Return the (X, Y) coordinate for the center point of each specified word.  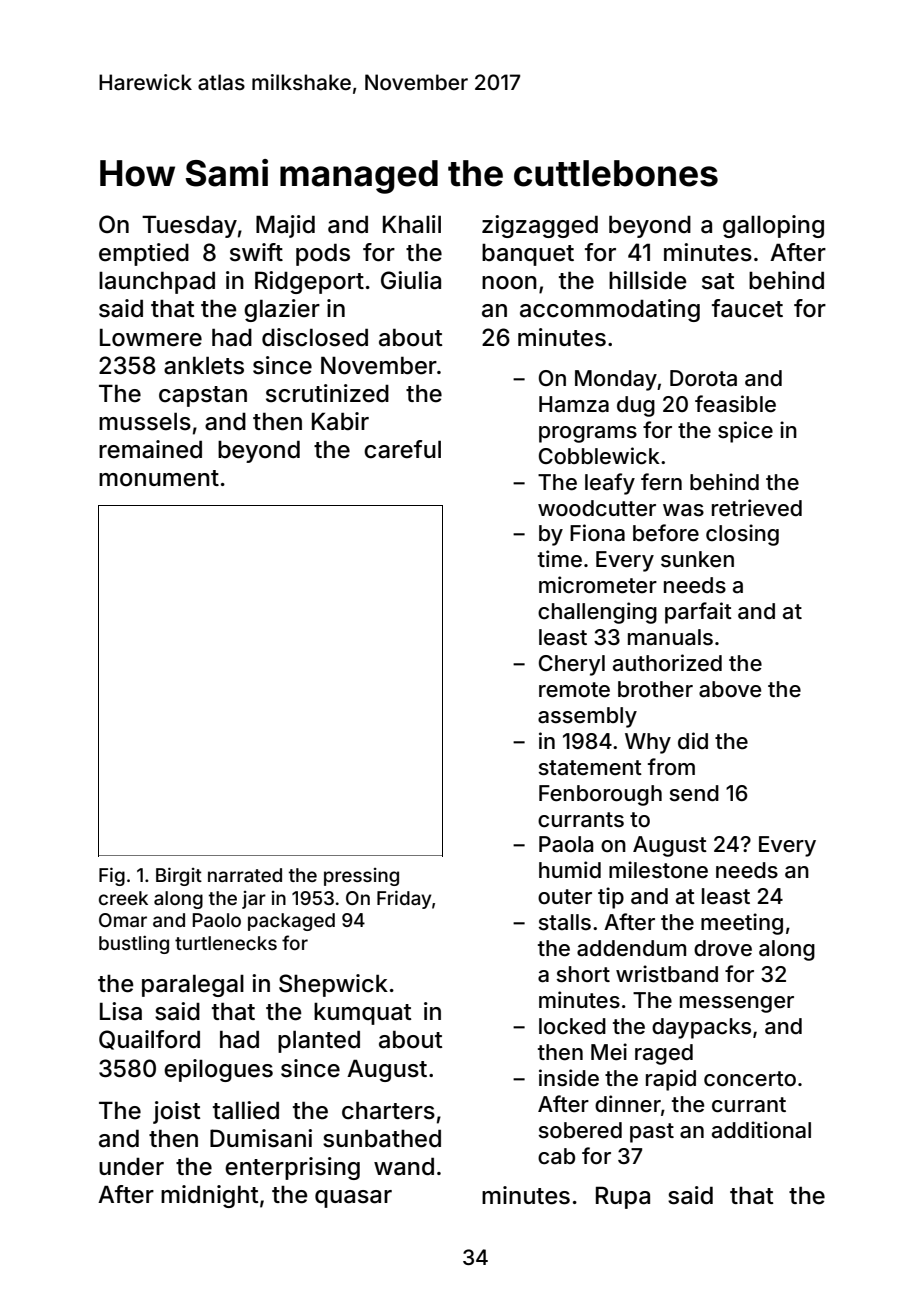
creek (123, 898)
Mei (609, 1052)
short (583, 974)
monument (159, 478)
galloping (773, 226)
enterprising (292, 1168)
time (560, 559)
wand (404, 1167)
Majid (285, 226)
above (730, 689)
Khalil (412, 224)
